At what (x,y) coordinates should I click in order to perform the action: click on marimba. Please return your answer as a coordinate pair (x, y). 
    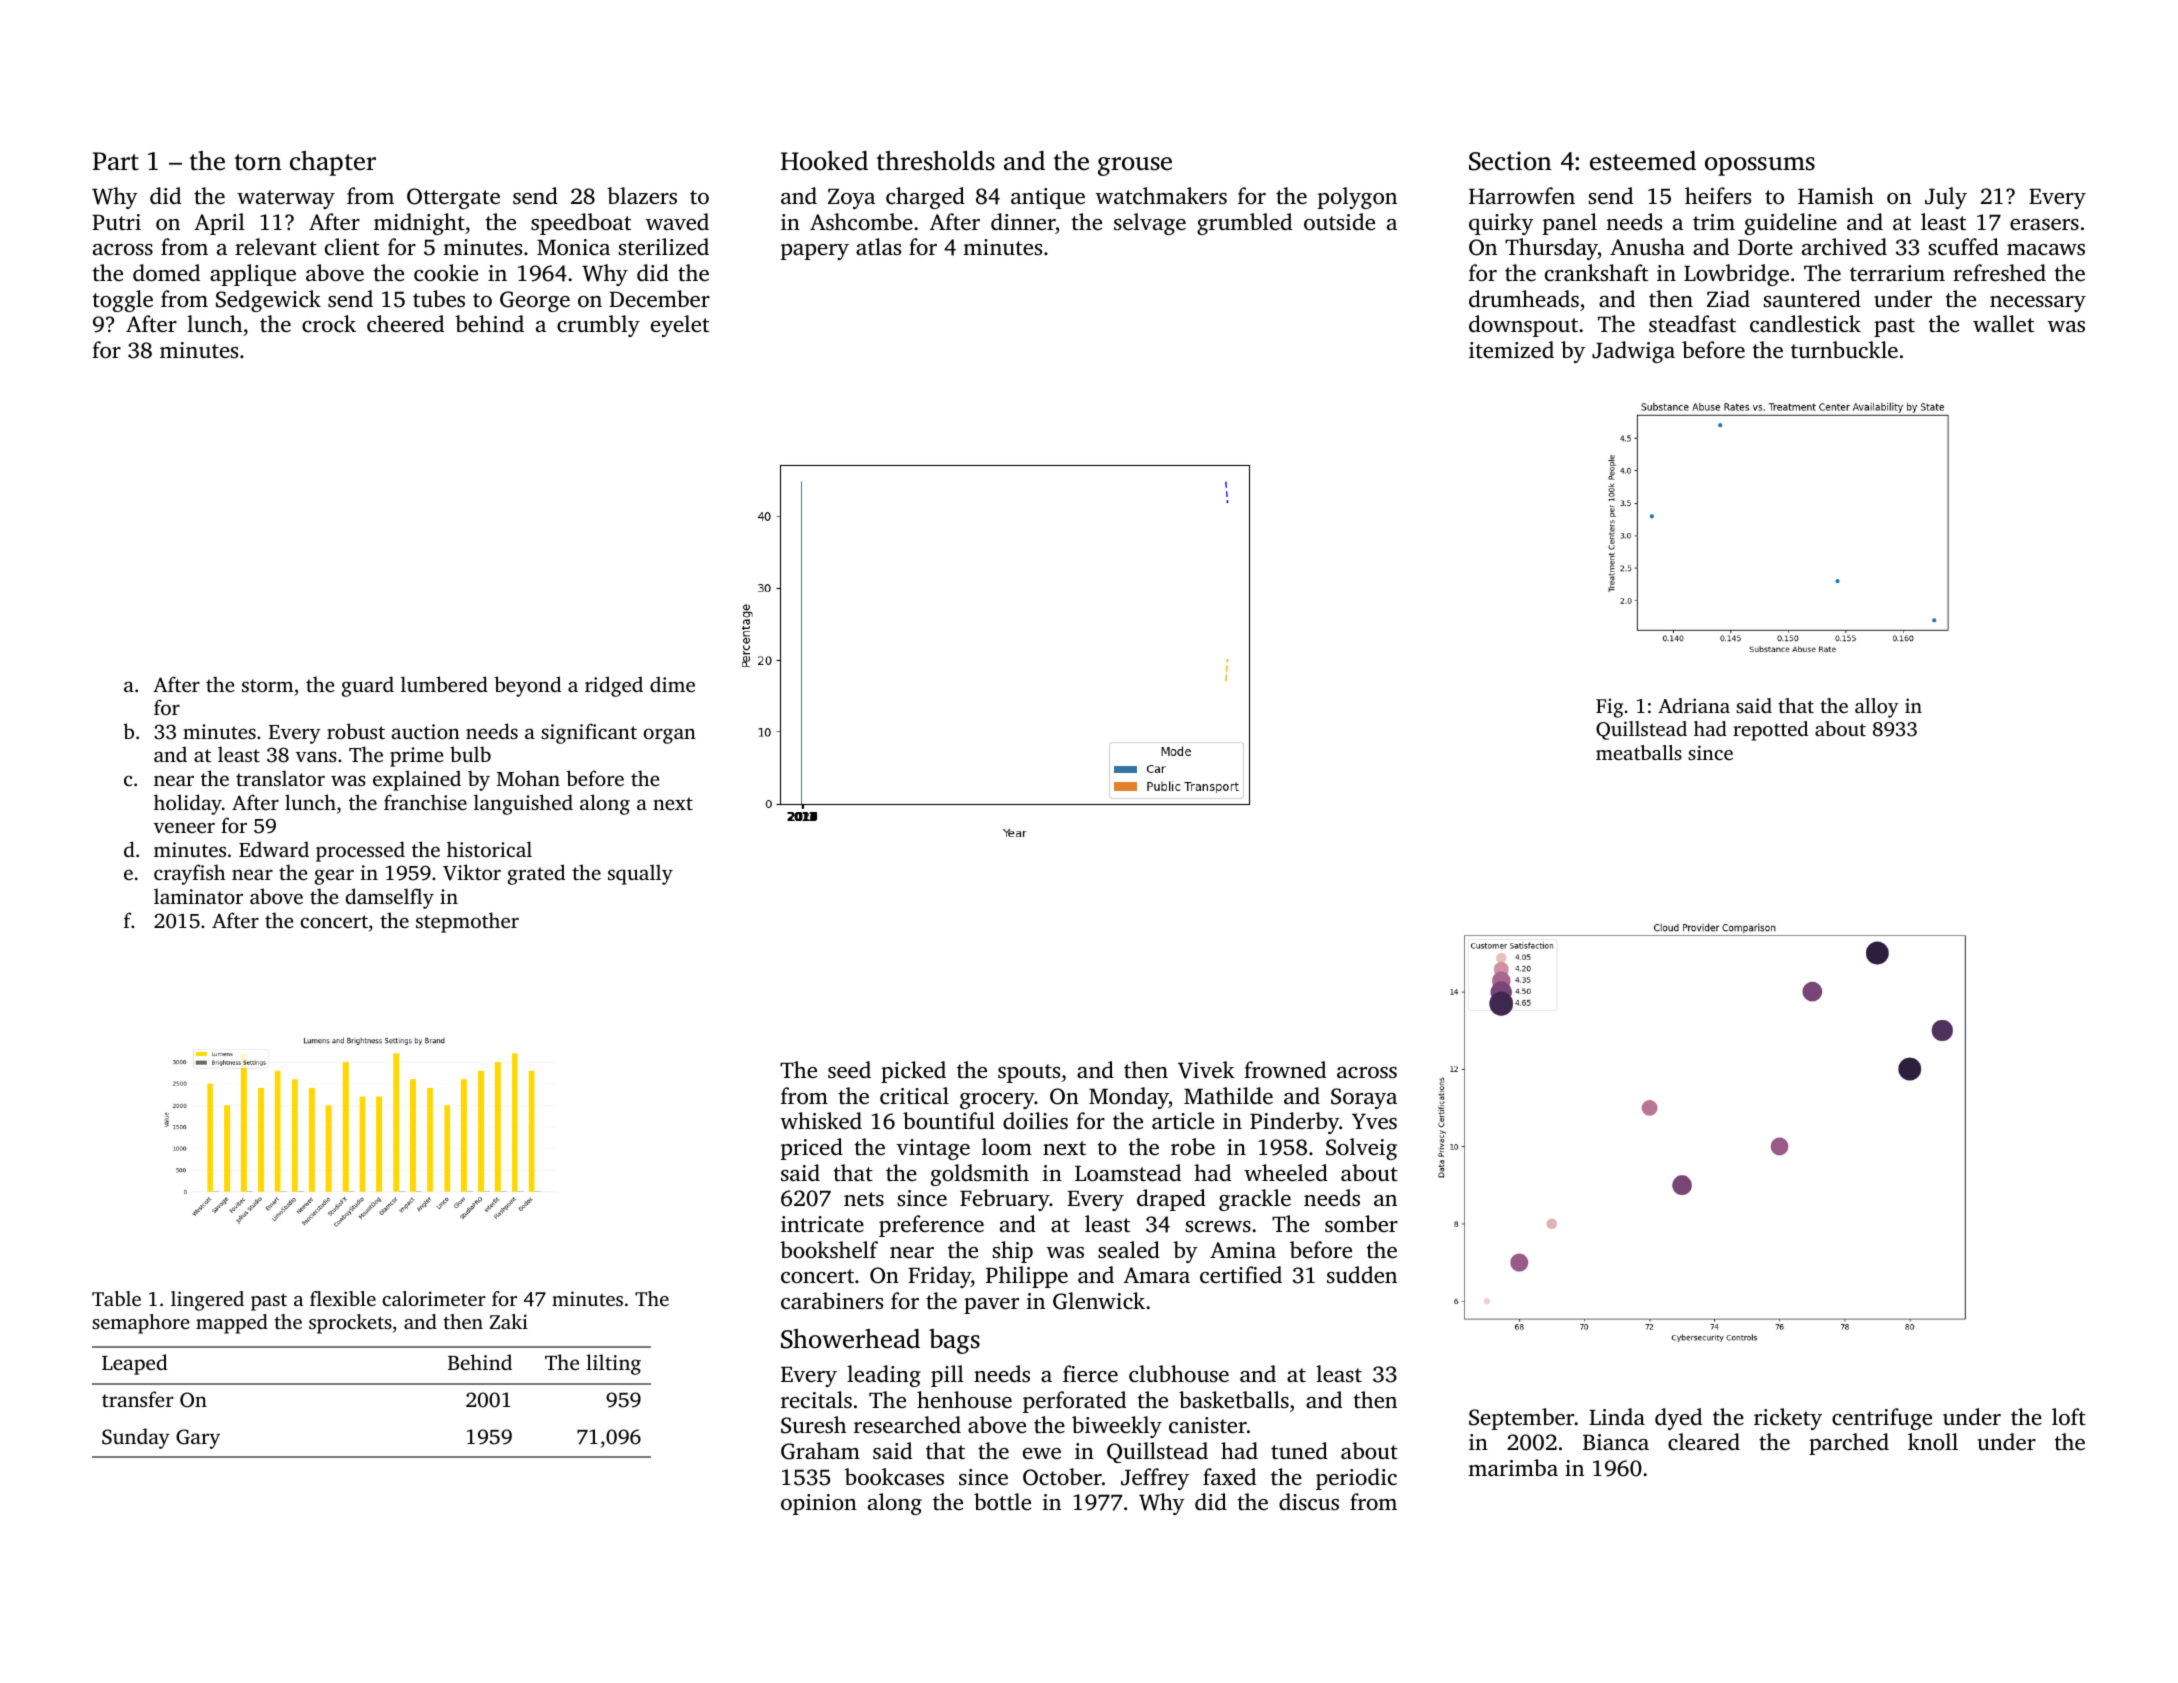
    Looking at the image, I should click on (1513, 1467).
